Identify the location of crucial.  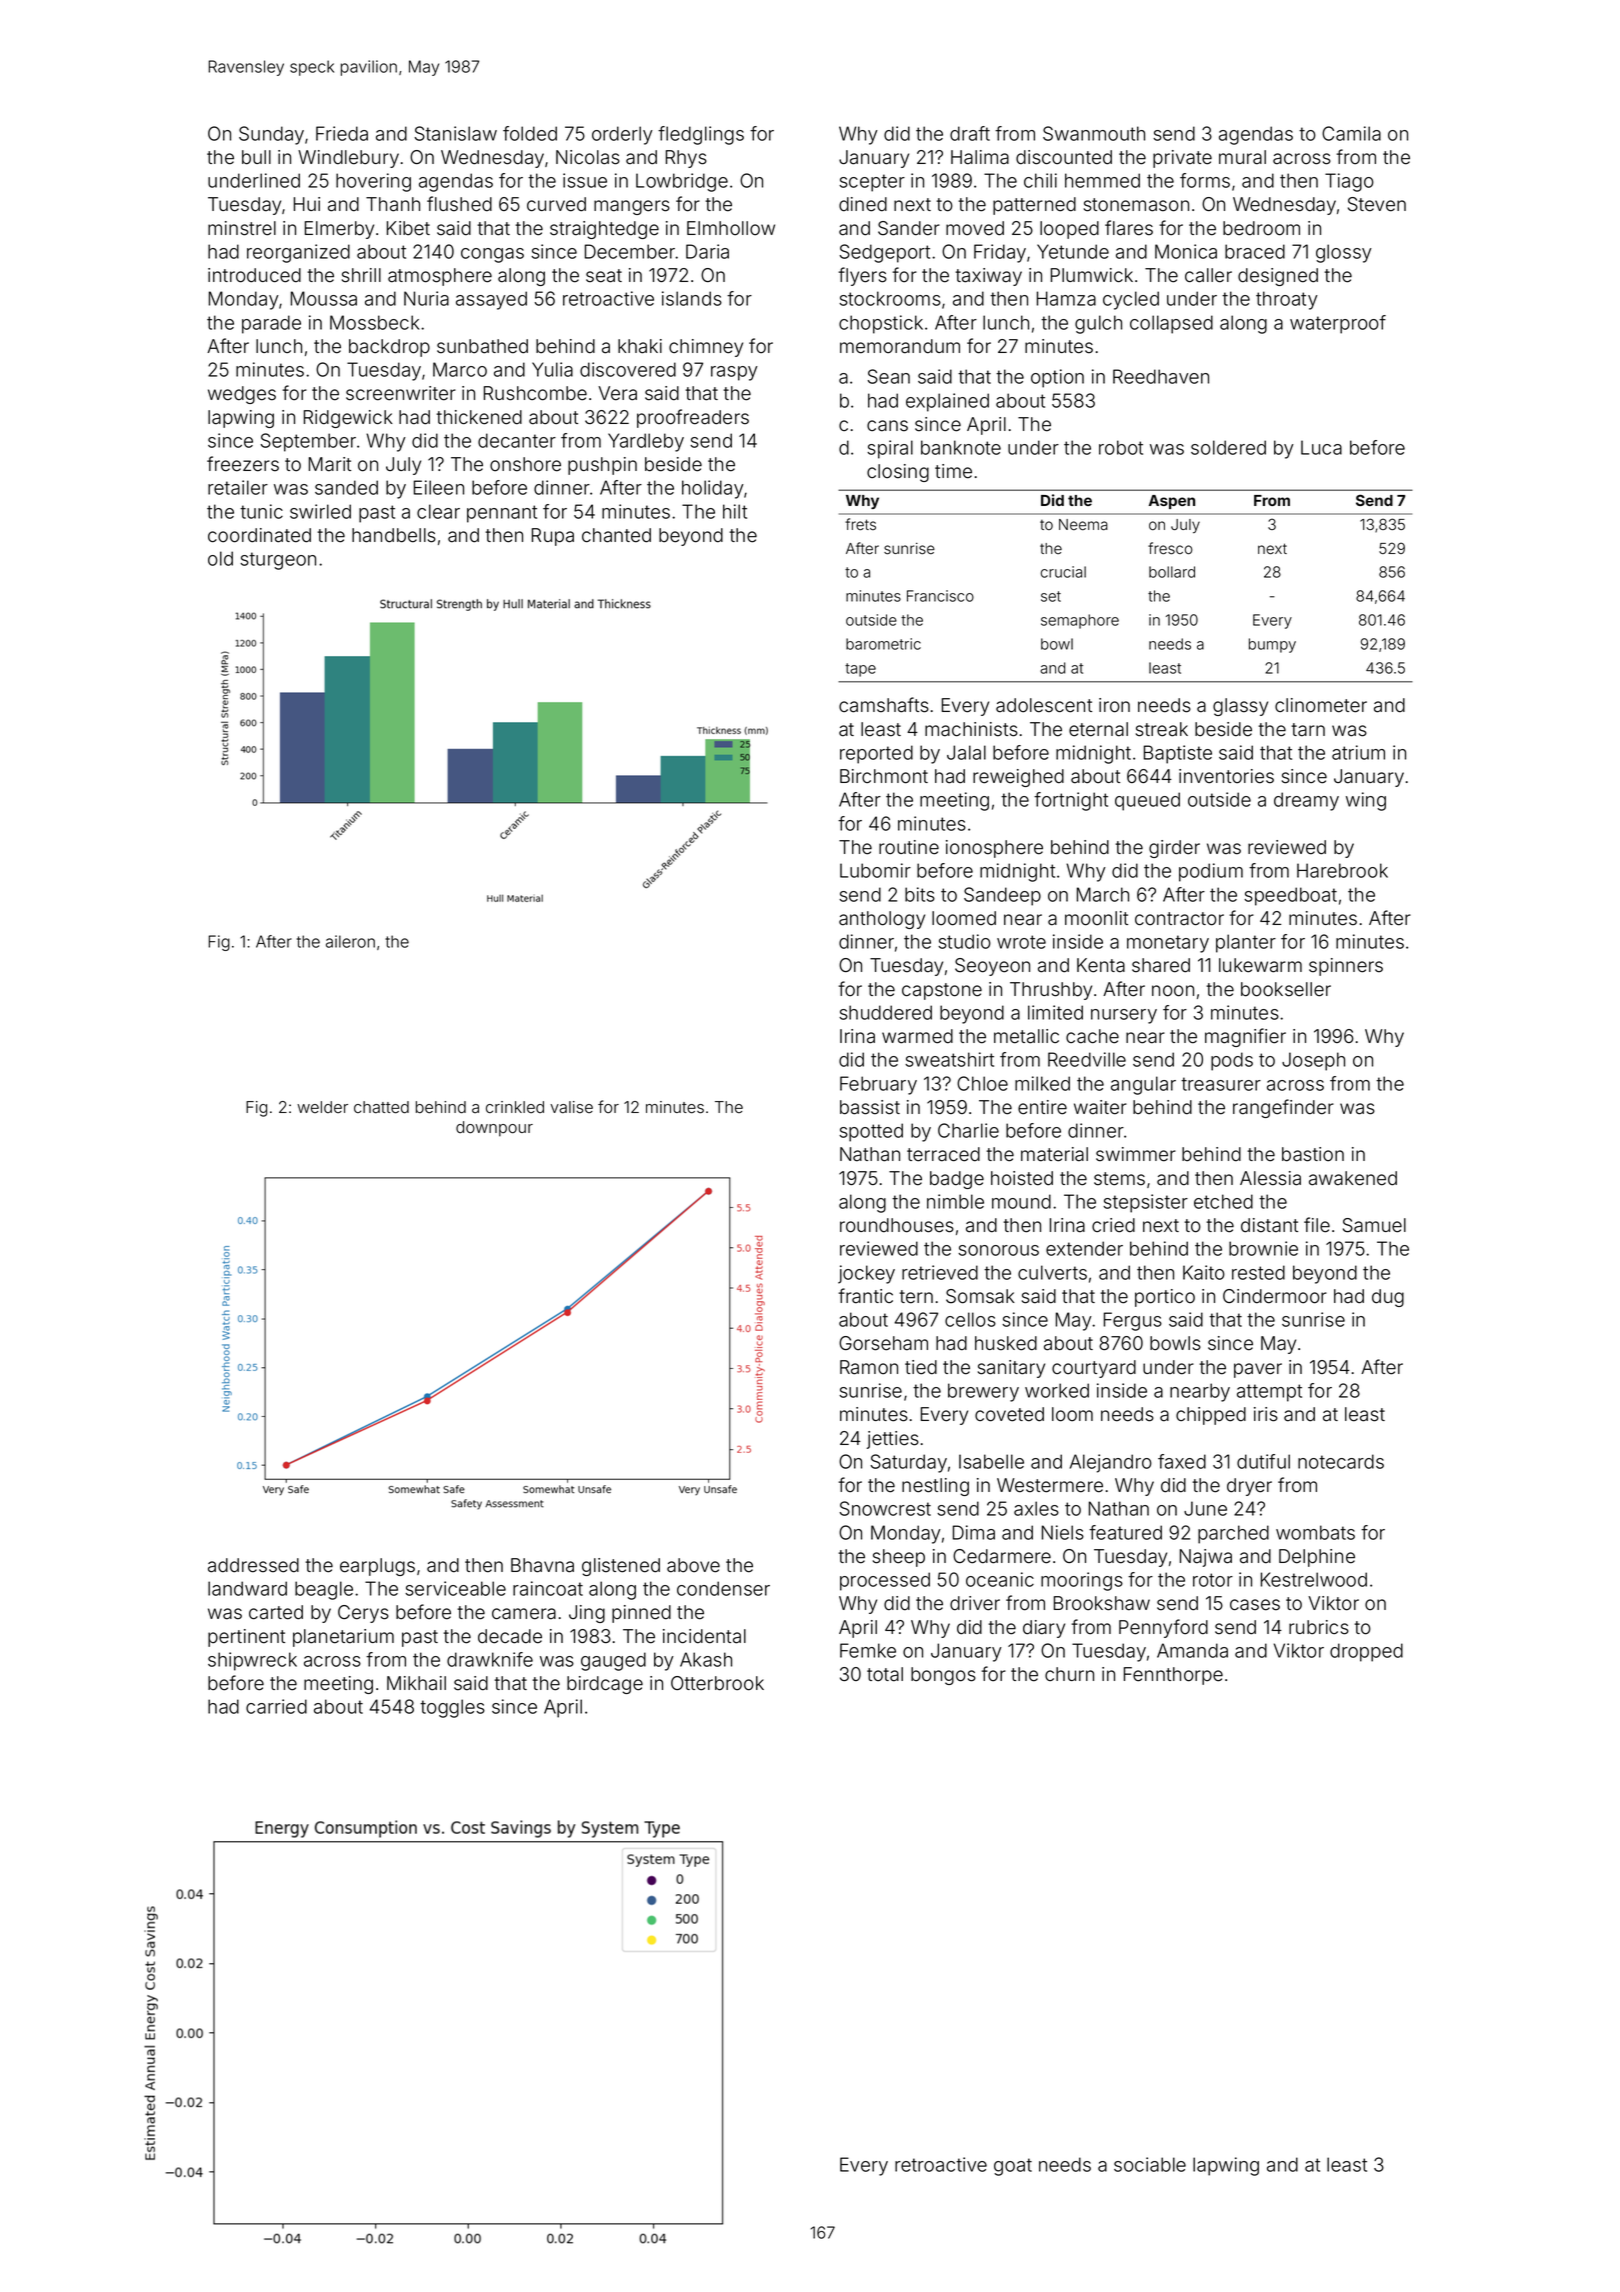
(1063, 572).
